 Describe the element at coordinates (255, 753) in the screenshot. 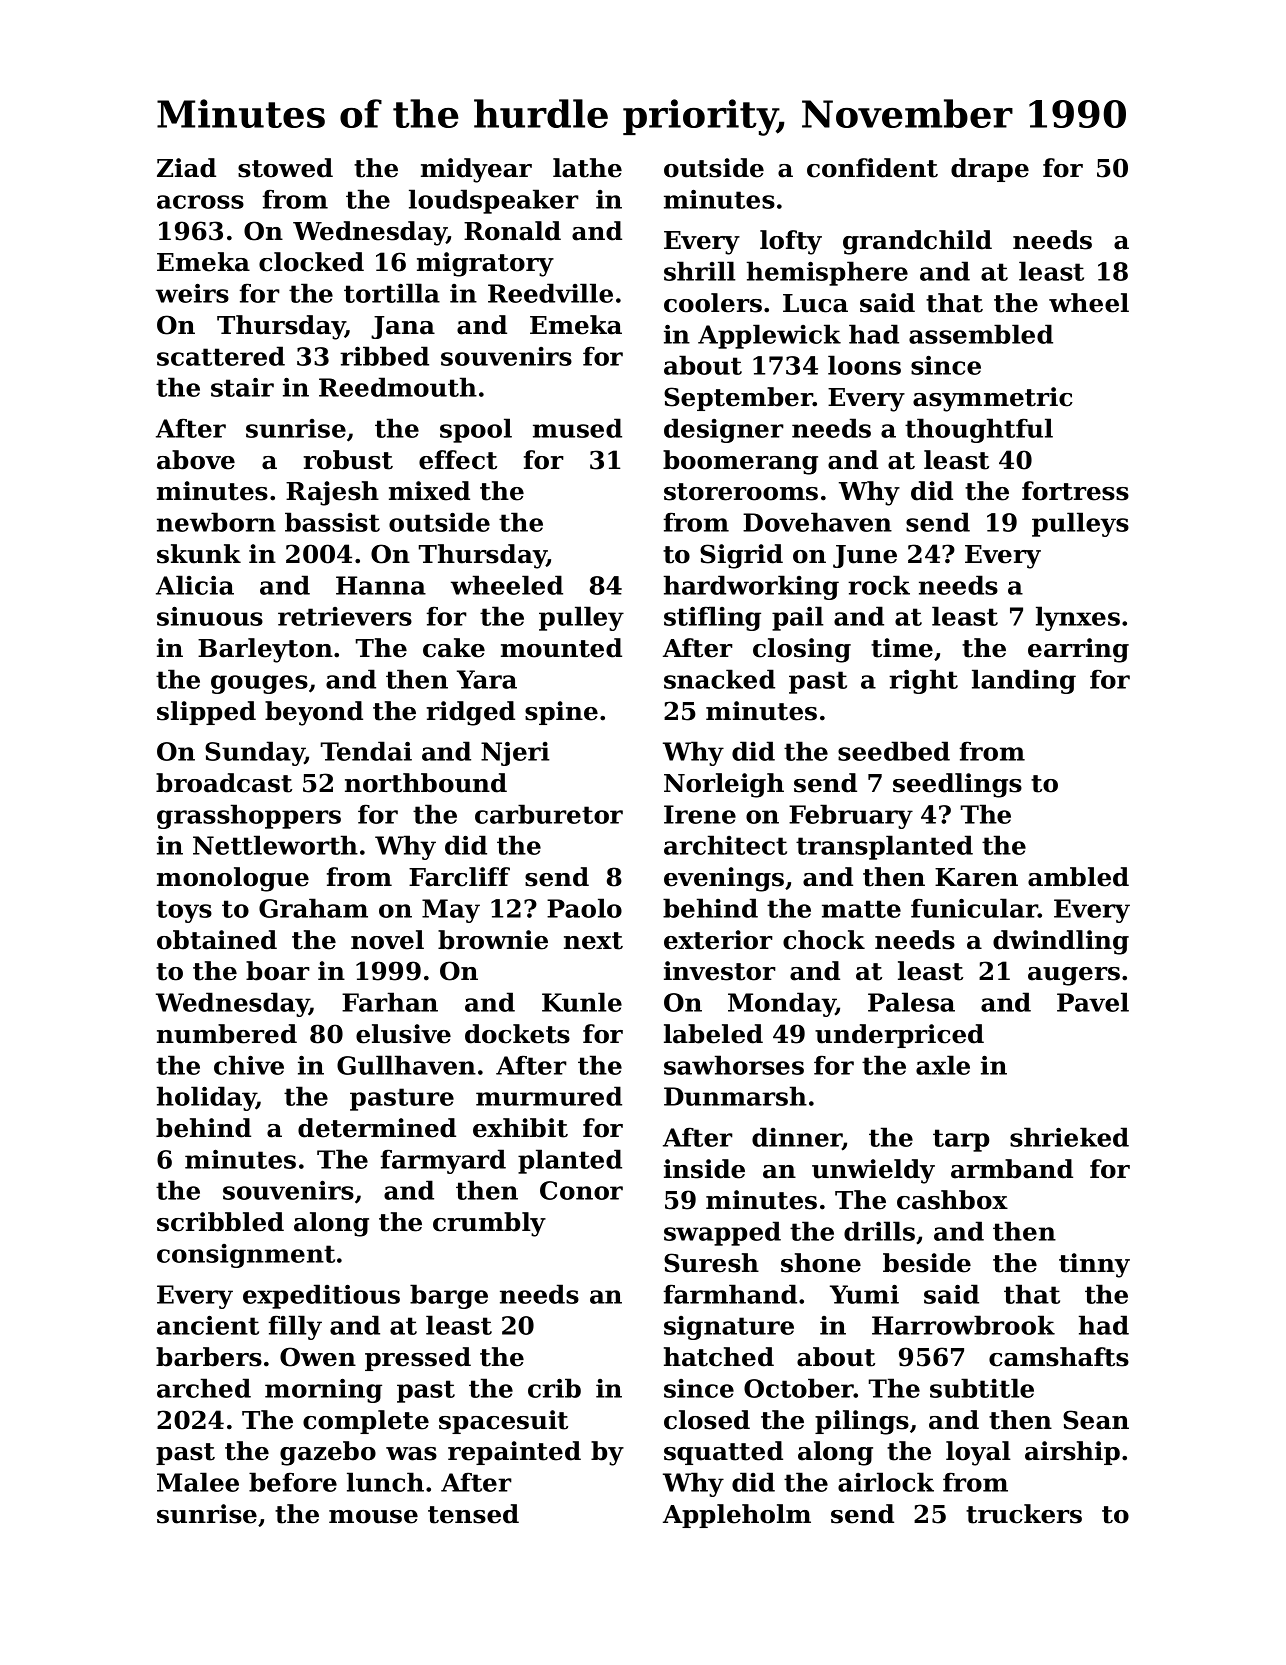

I see `Sunday` at that location.
